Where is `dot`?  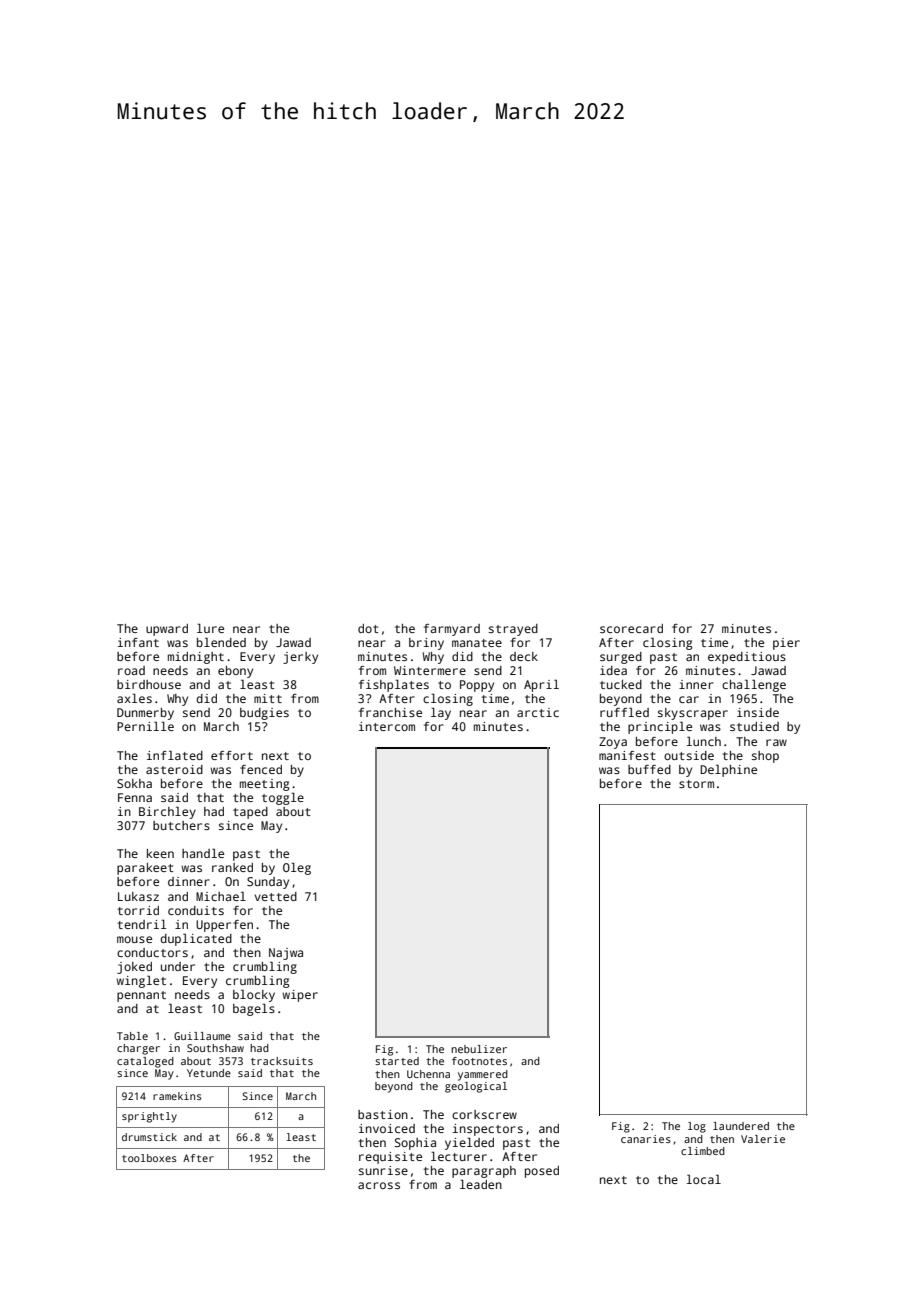
dot is located at coordinates (368, 628).
